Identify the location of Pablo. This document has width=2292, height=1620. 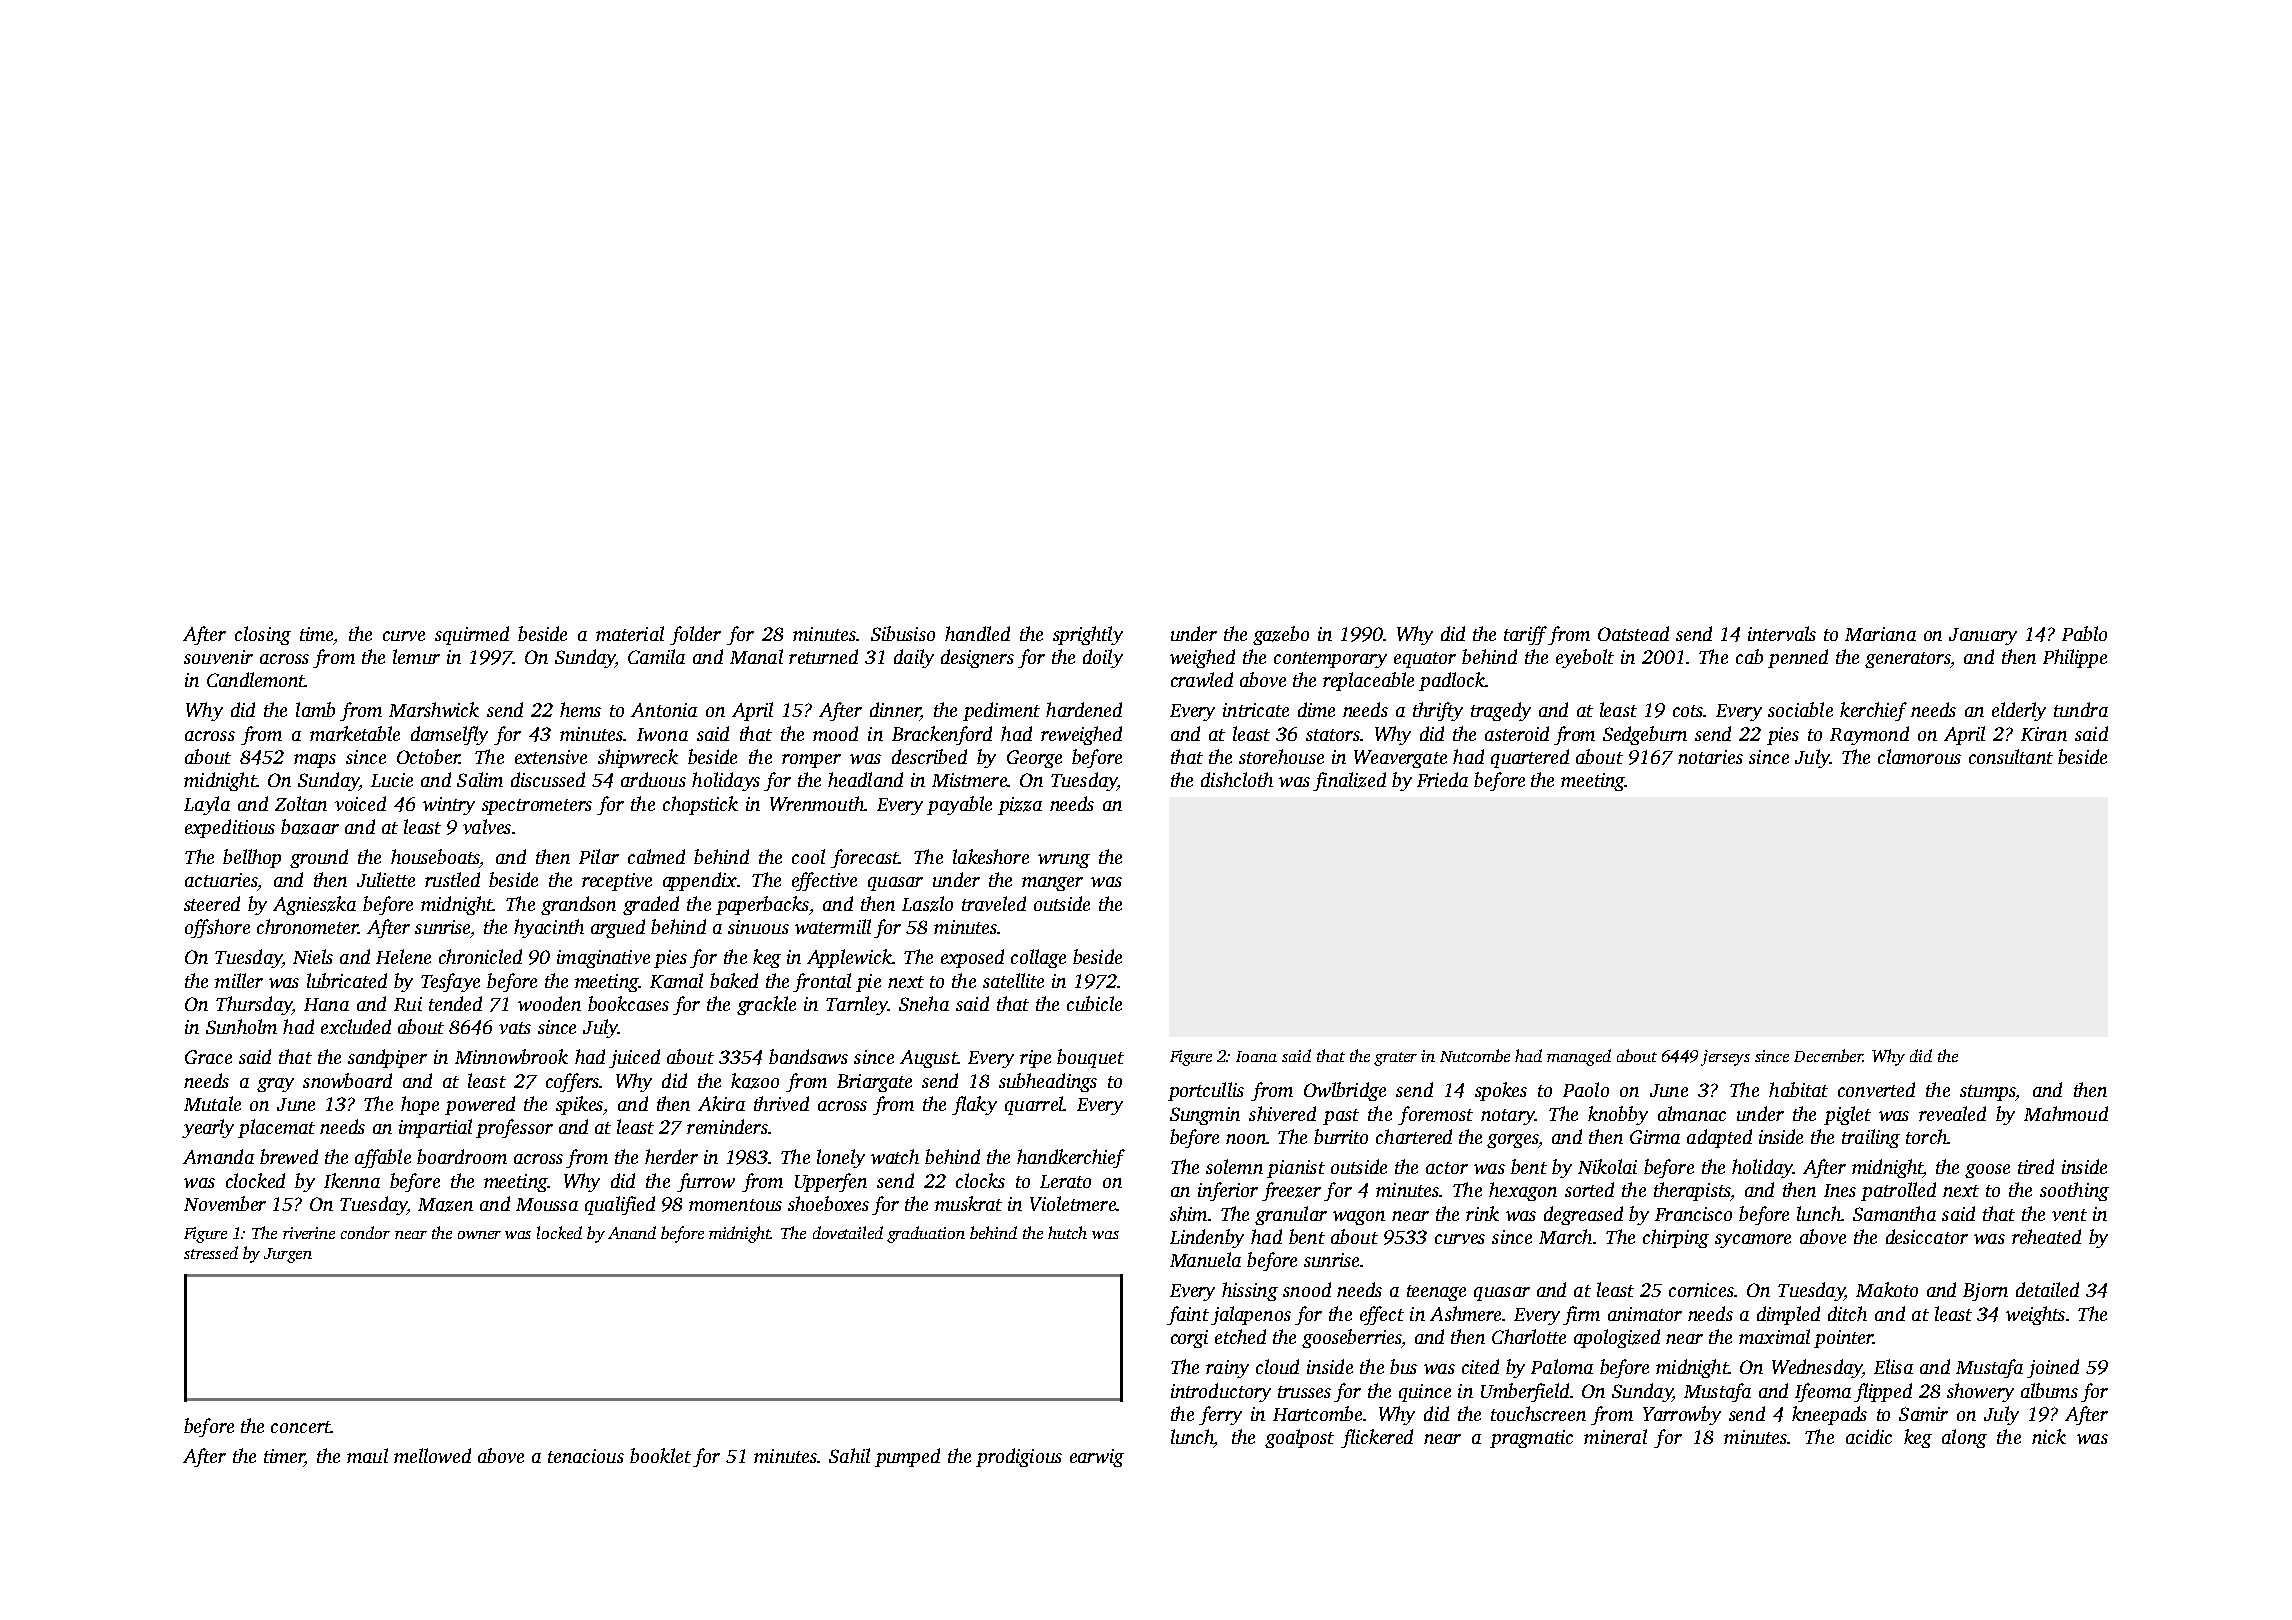
(2084, 633).
